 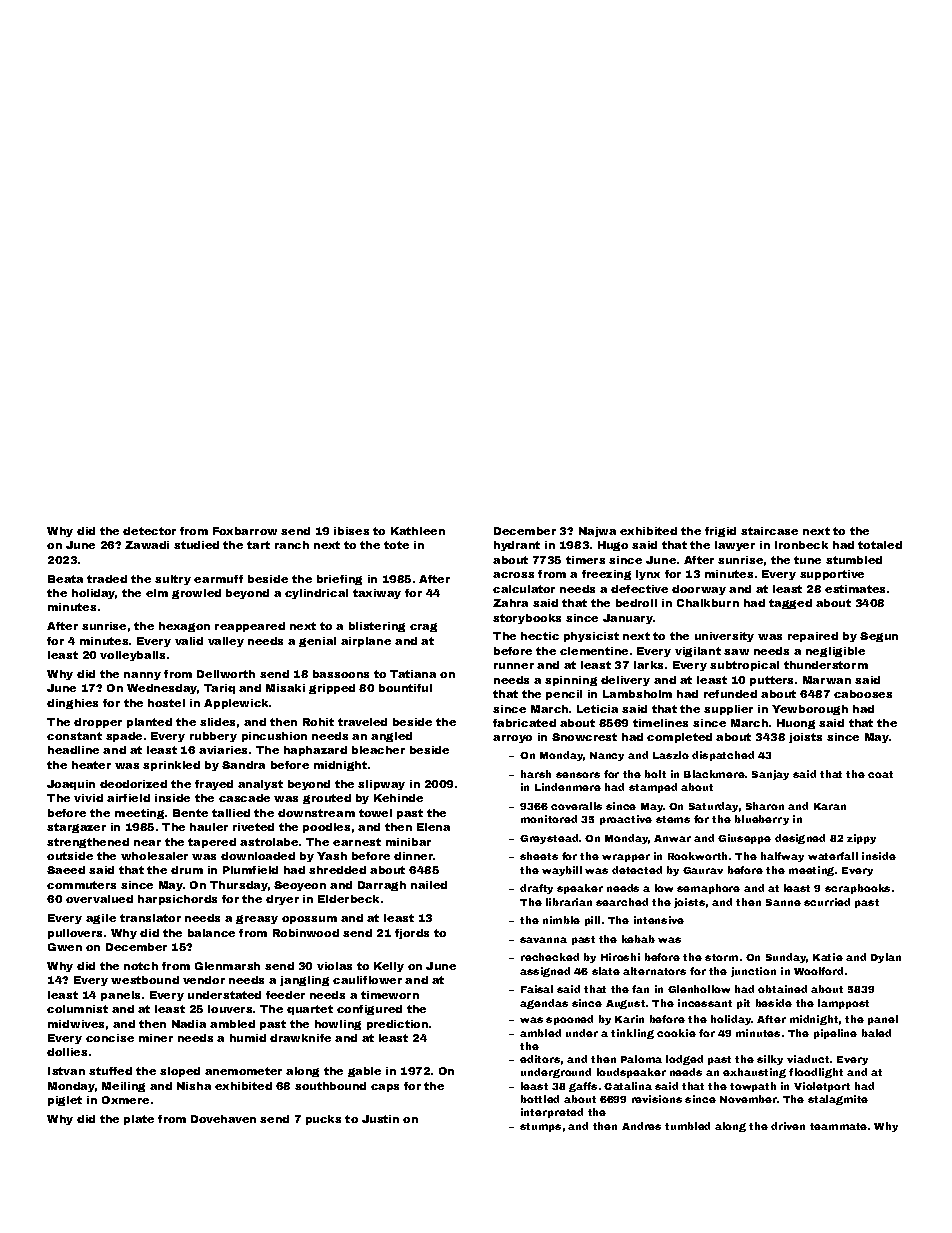 What do you see at coordinates (769, 531) in the image?
I see `staircase` at bounding box center [769, 531].
